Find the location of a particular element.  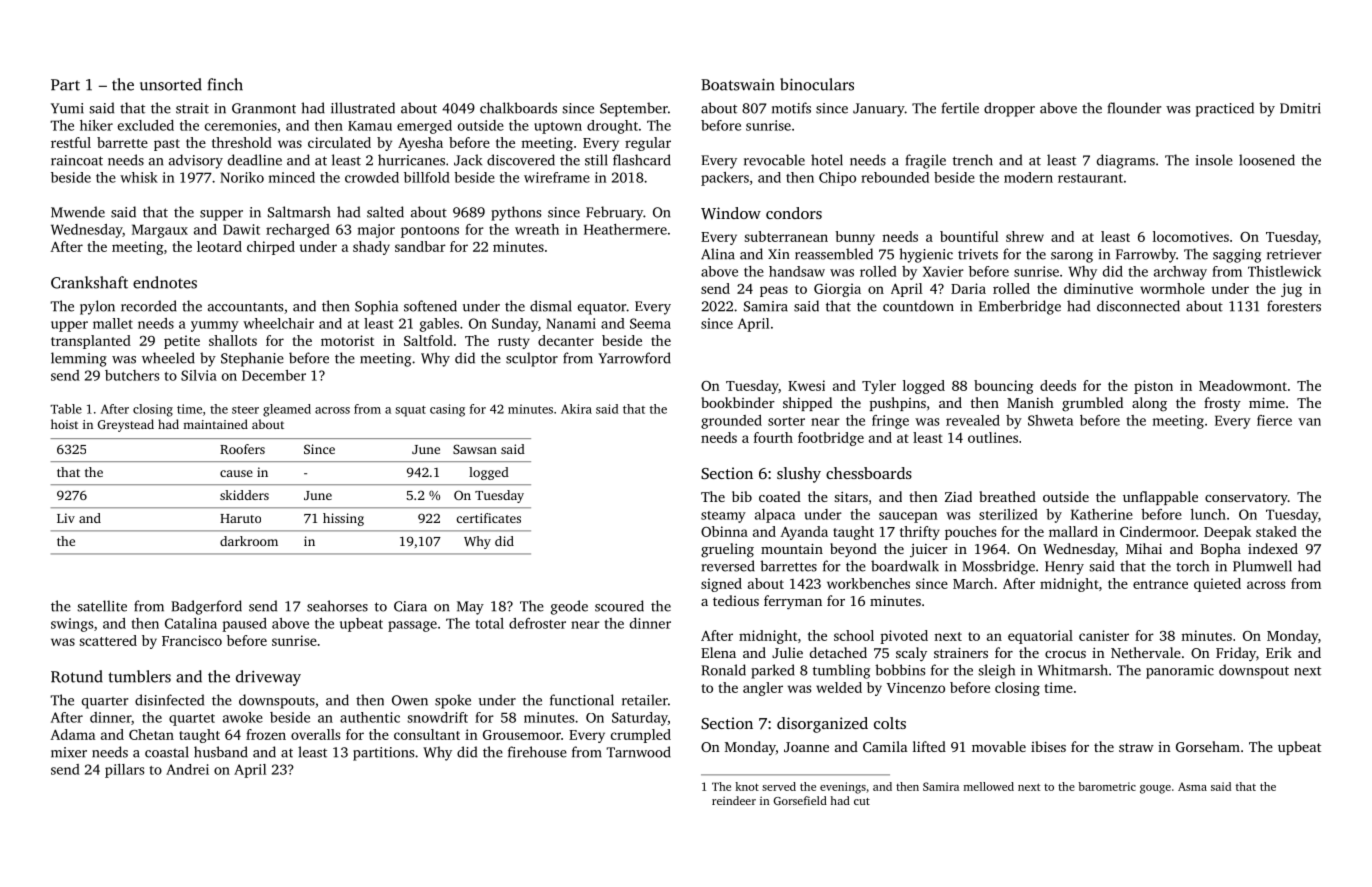

finch is located at coordinates (225, 84).
